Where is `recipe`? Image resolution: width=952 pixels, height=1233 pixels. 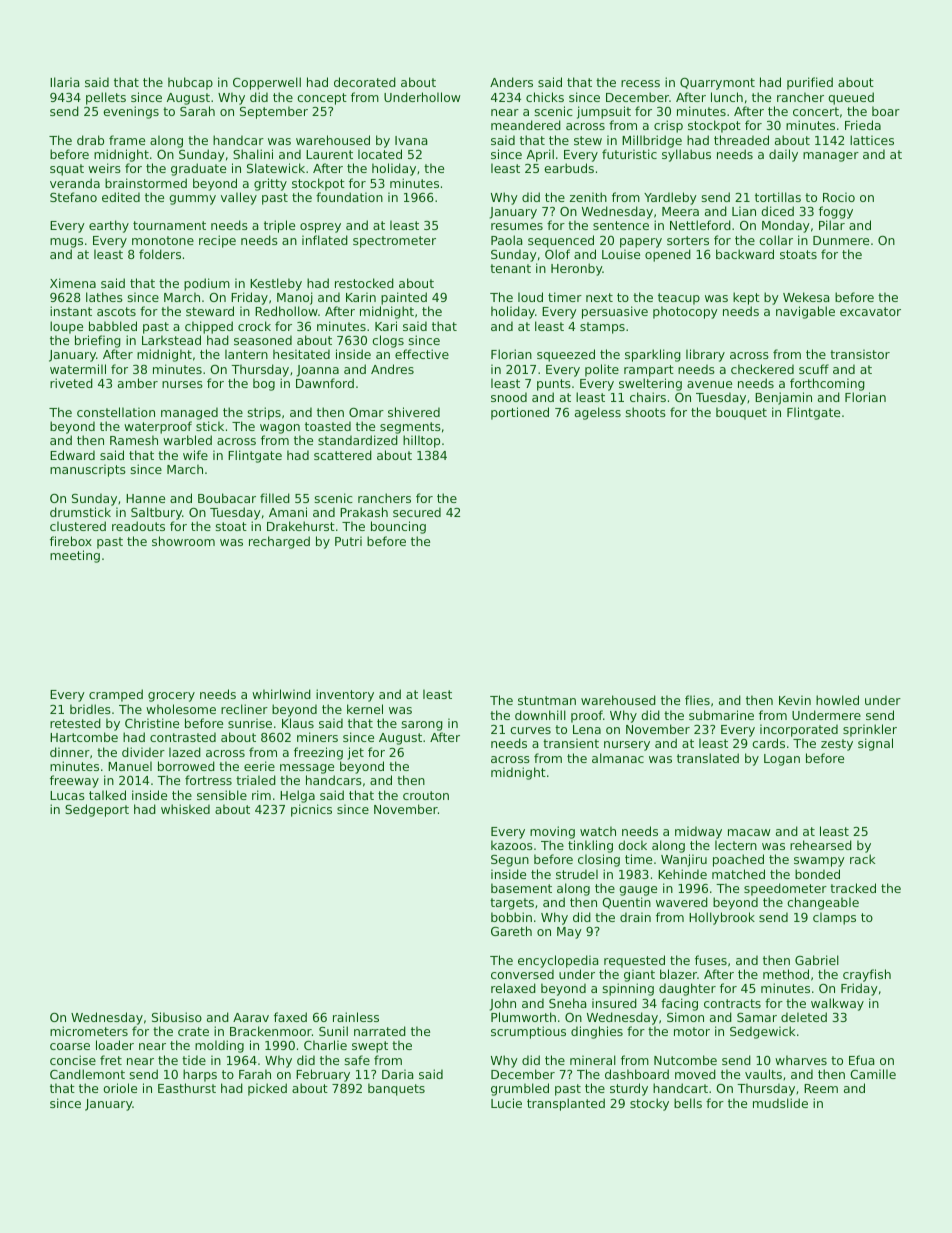
recipe is located at coordinates (217, 241).
